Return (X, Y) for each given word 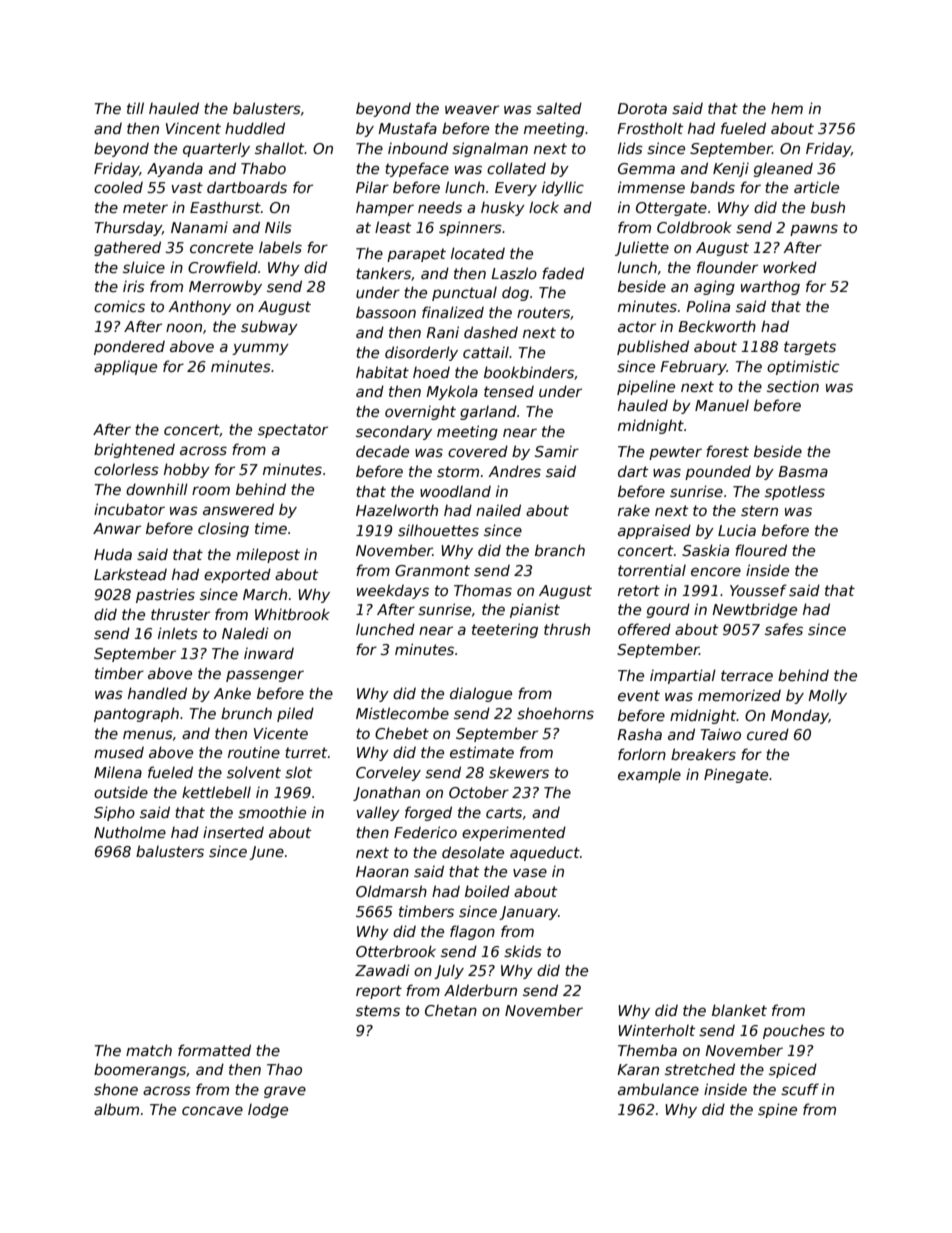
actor (637, 326)
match (149, 1050)
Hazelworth (397, 510)
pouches (794, 1031)
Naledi (245, 633)
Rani (442, 332)
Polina (708, 306)
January (528, 913)
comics (119, 306)
